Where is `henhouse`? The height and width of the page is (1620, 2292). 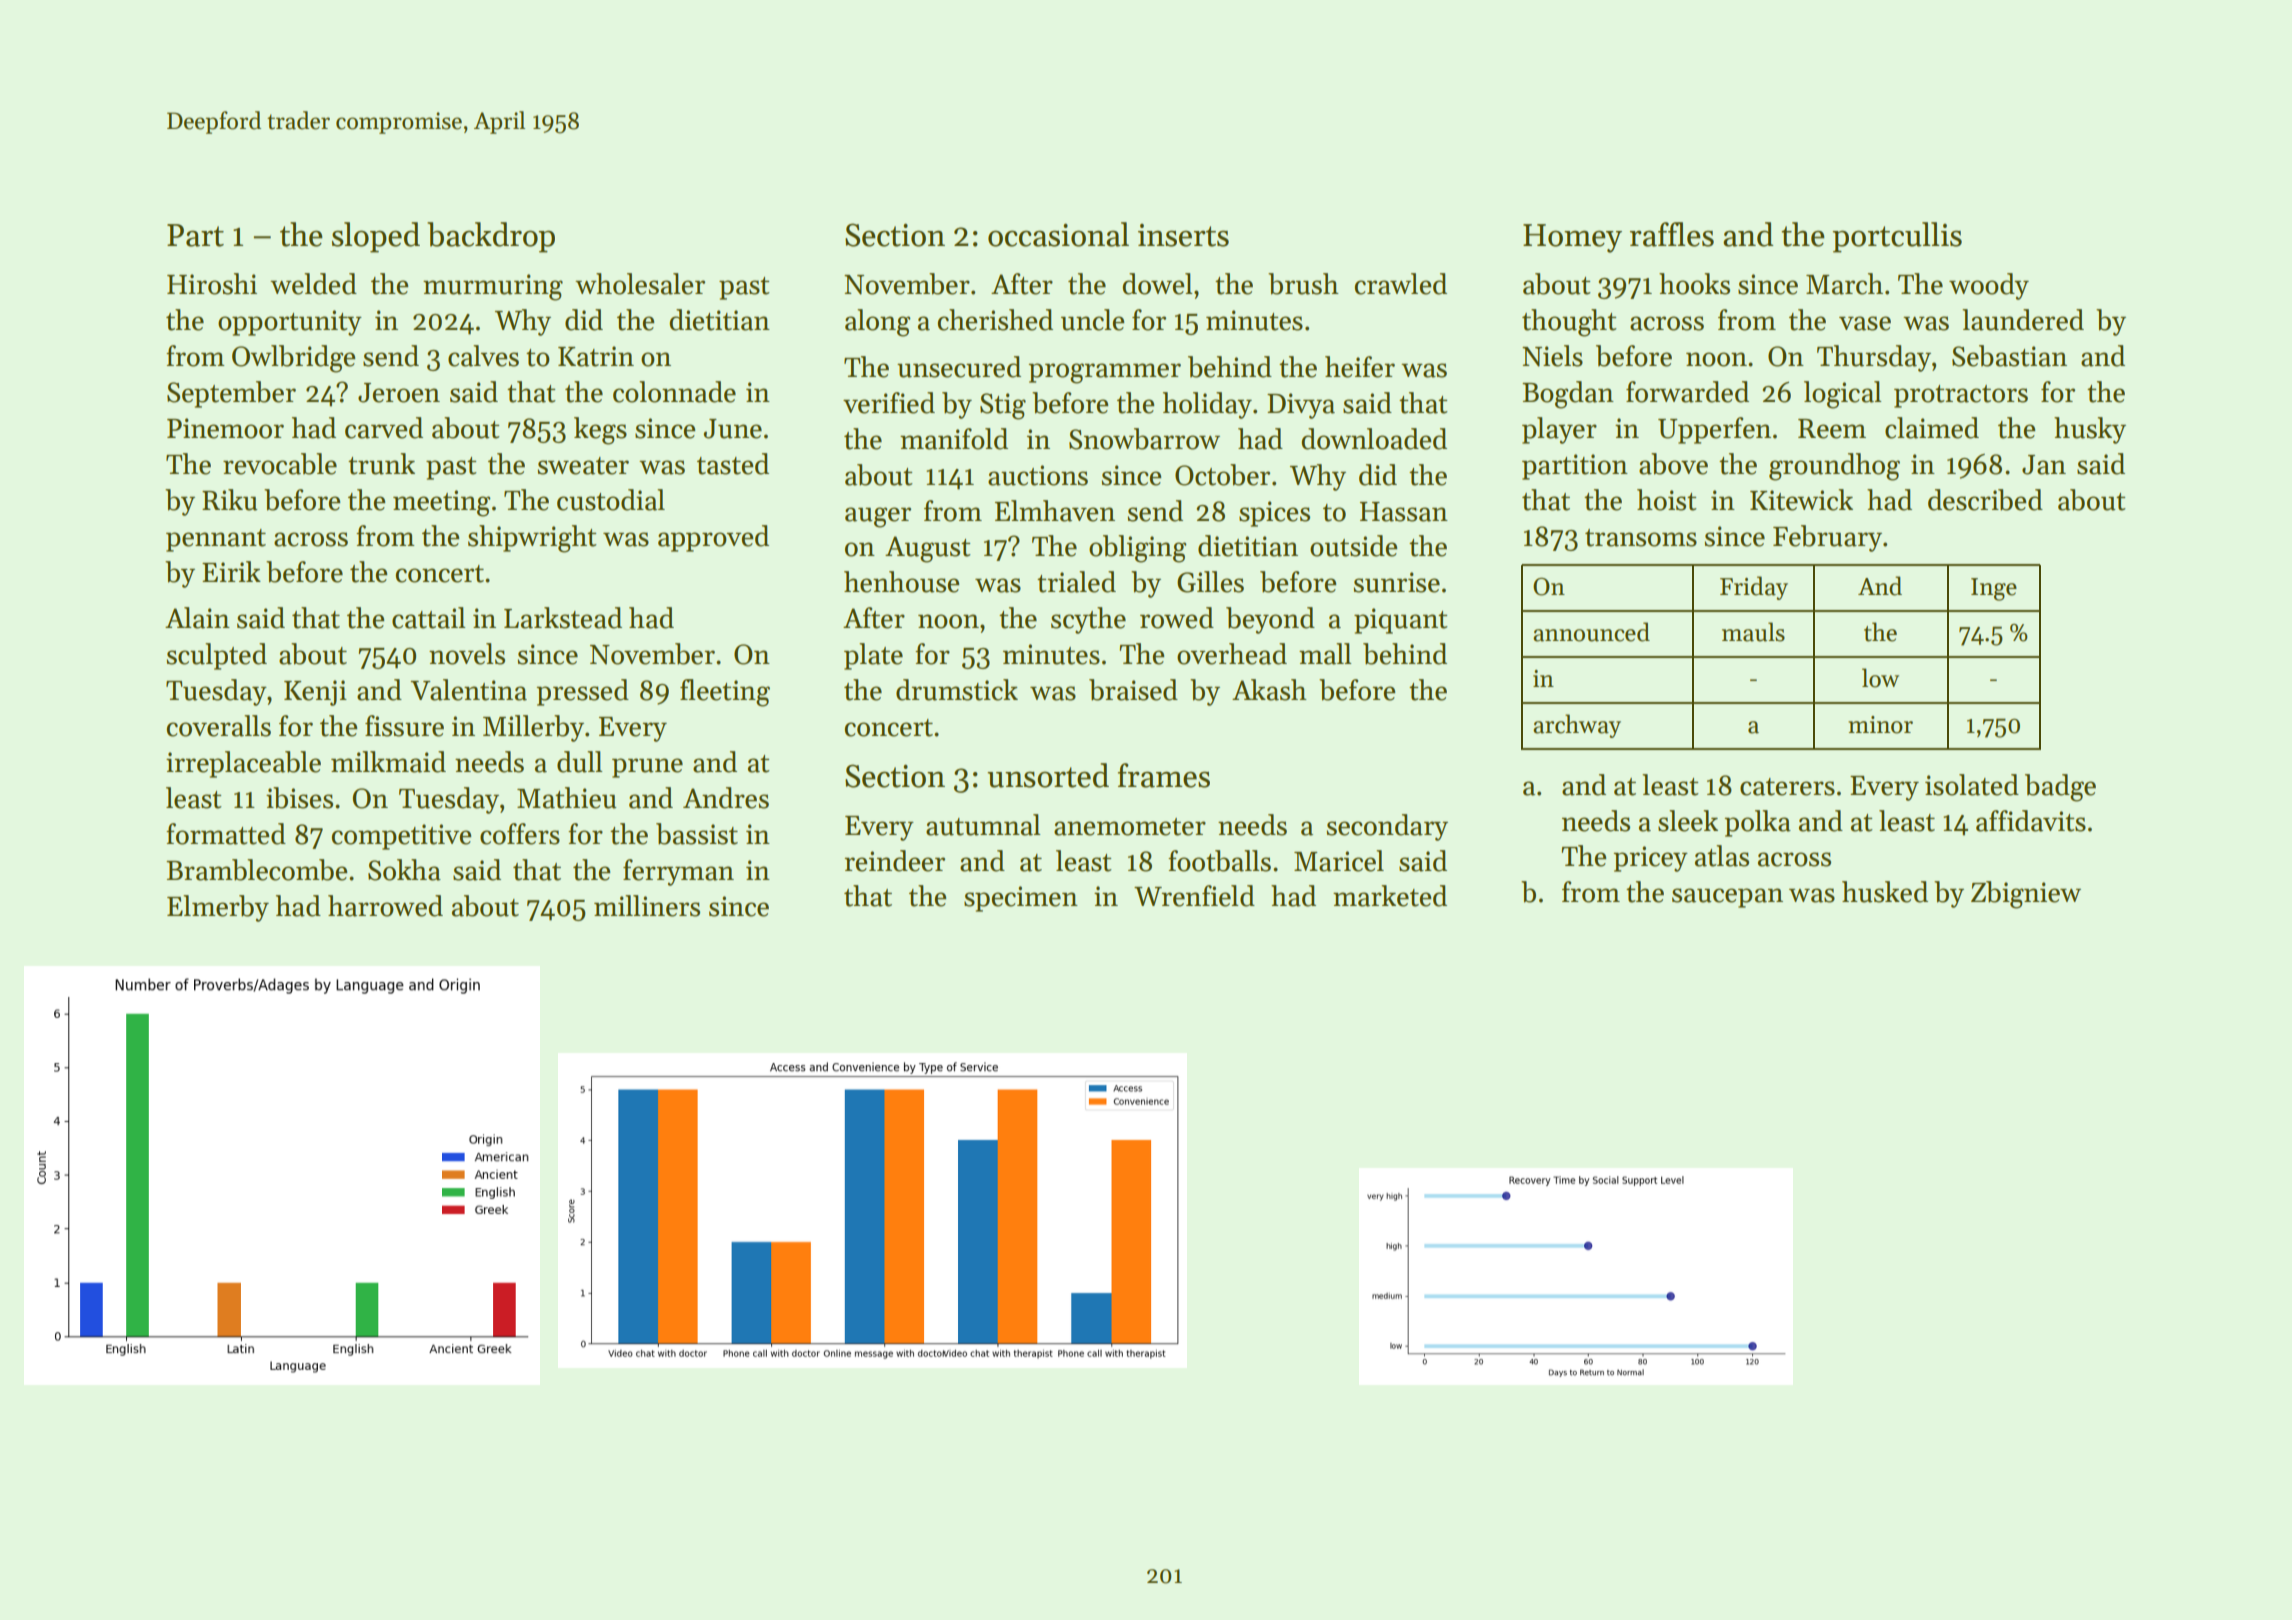 henhouse is located at coordinates (901, 582).
